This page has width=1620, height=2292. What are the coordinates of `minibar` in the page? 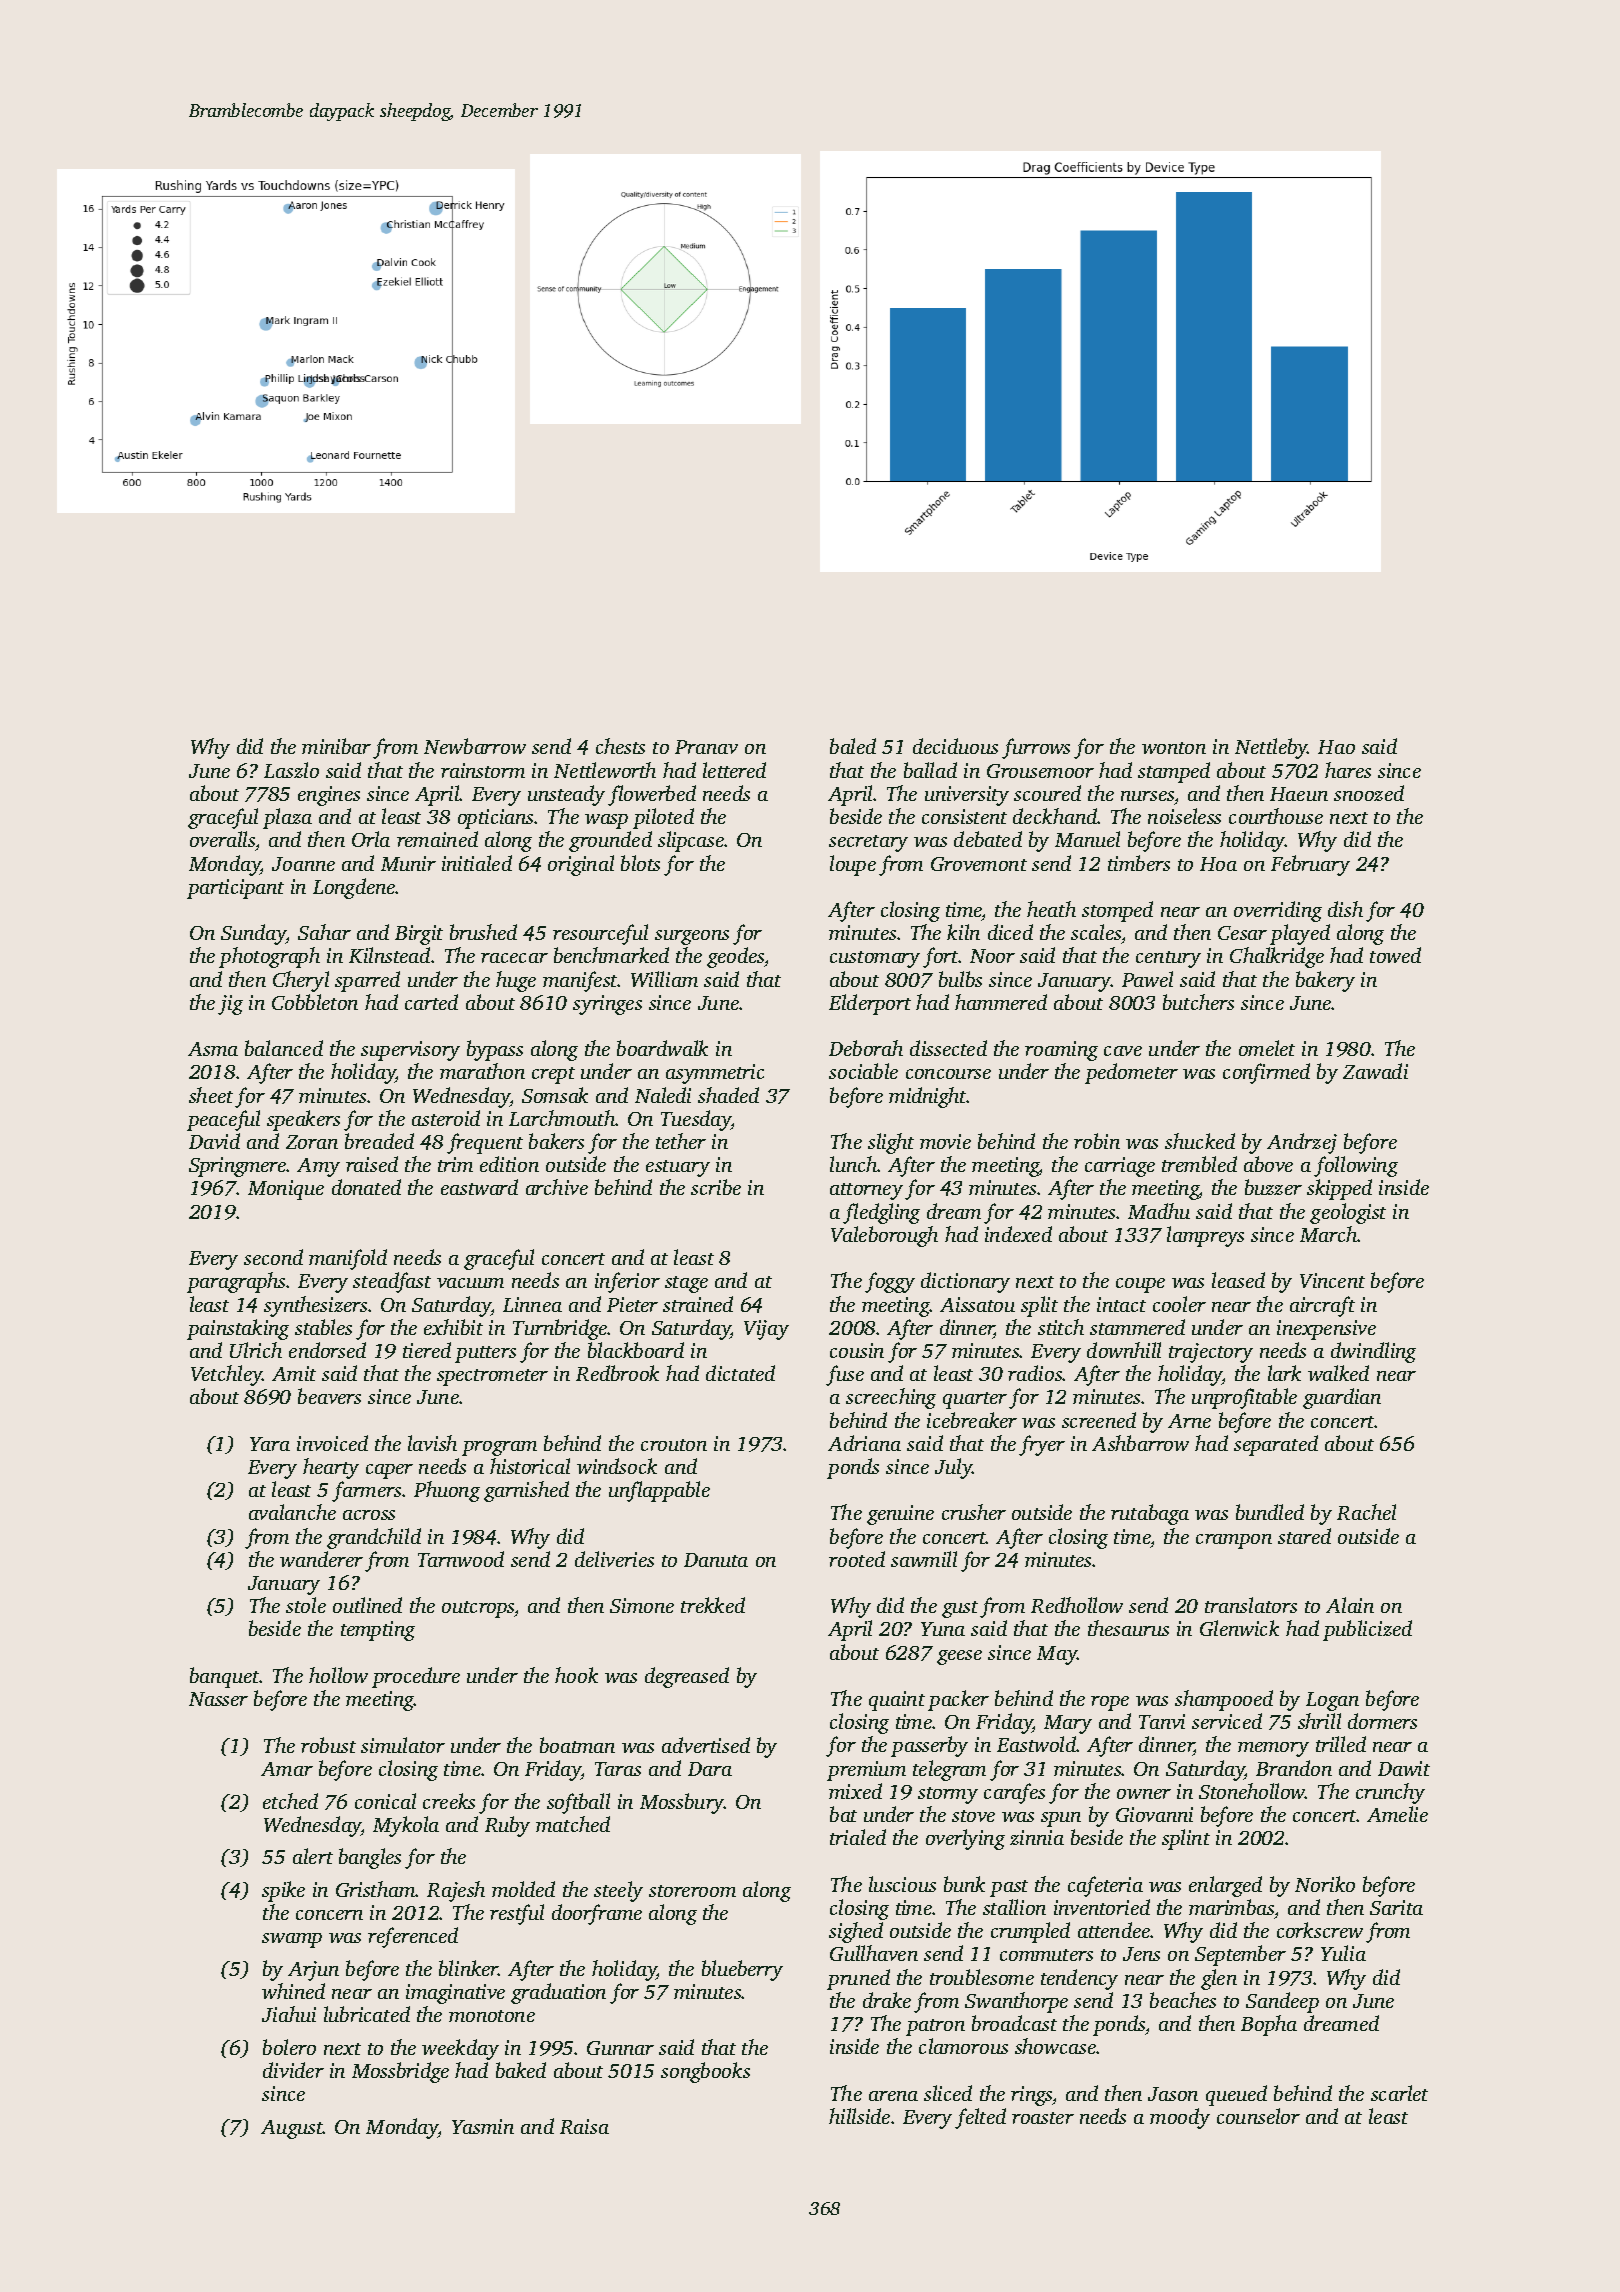 It's located at (336, 746).
